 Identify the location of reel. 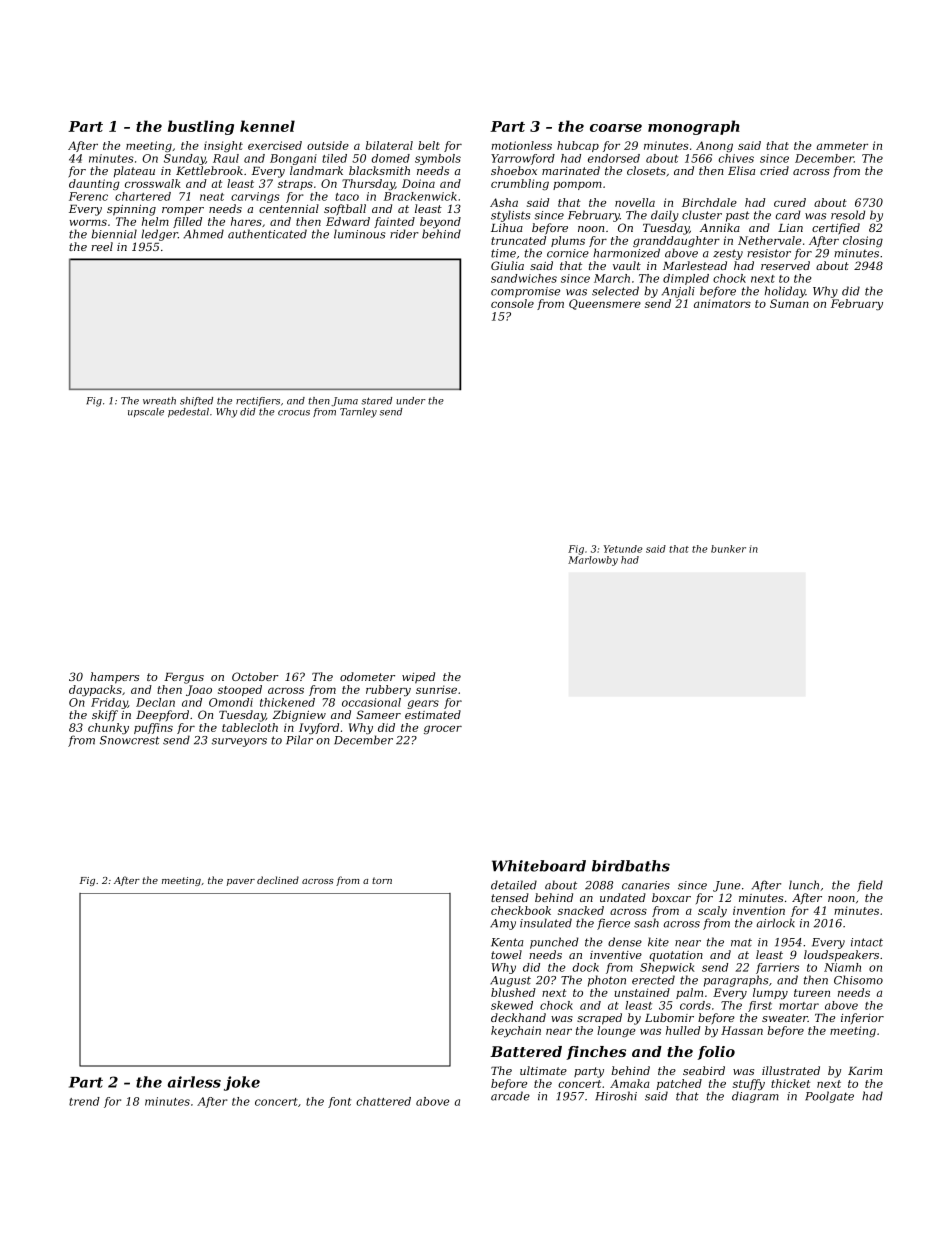
(102, 246).
